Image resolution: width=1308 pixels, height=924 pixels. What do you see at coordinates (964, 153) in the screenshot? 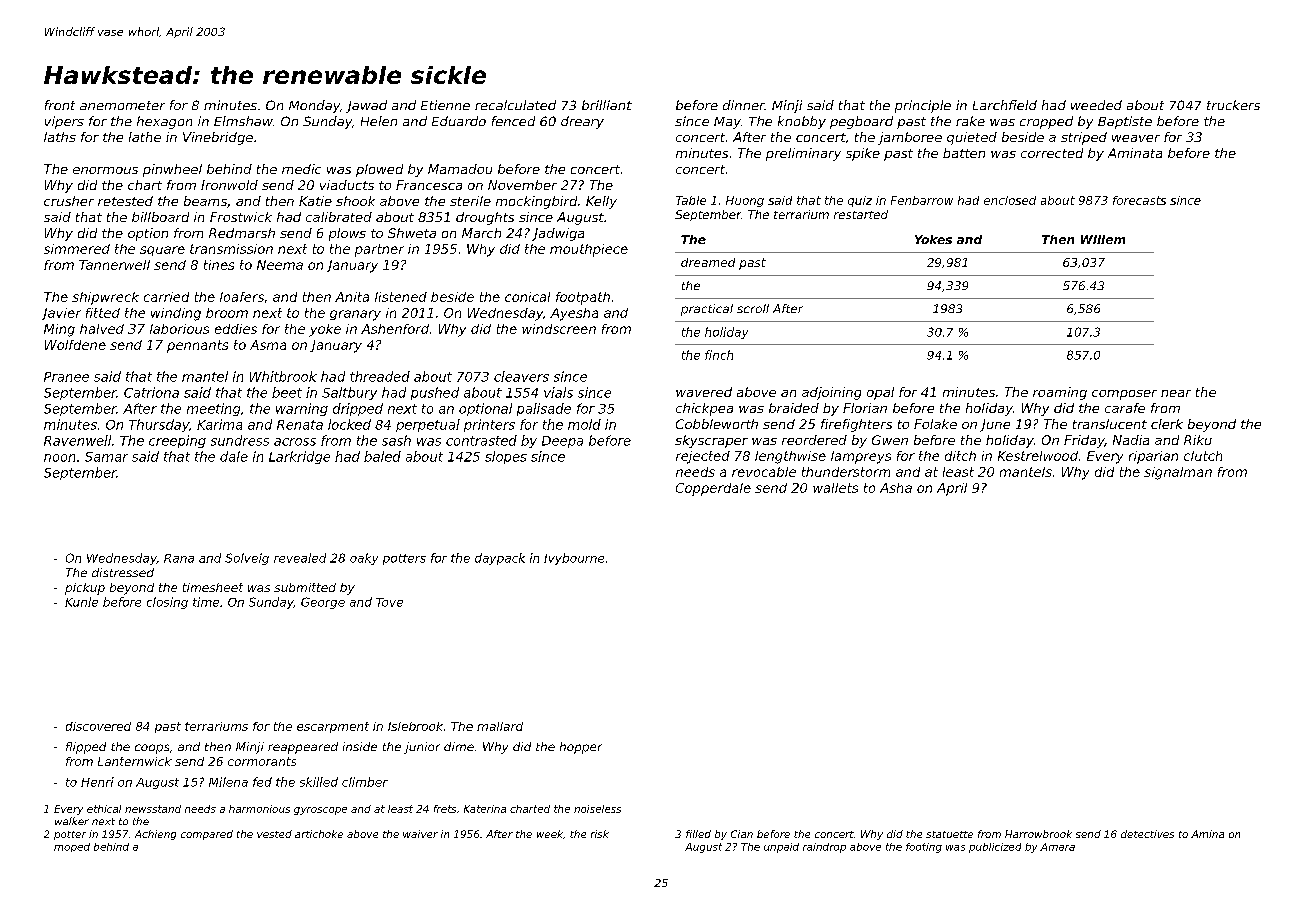
I see `batten` at bounding box center [964, 153].
